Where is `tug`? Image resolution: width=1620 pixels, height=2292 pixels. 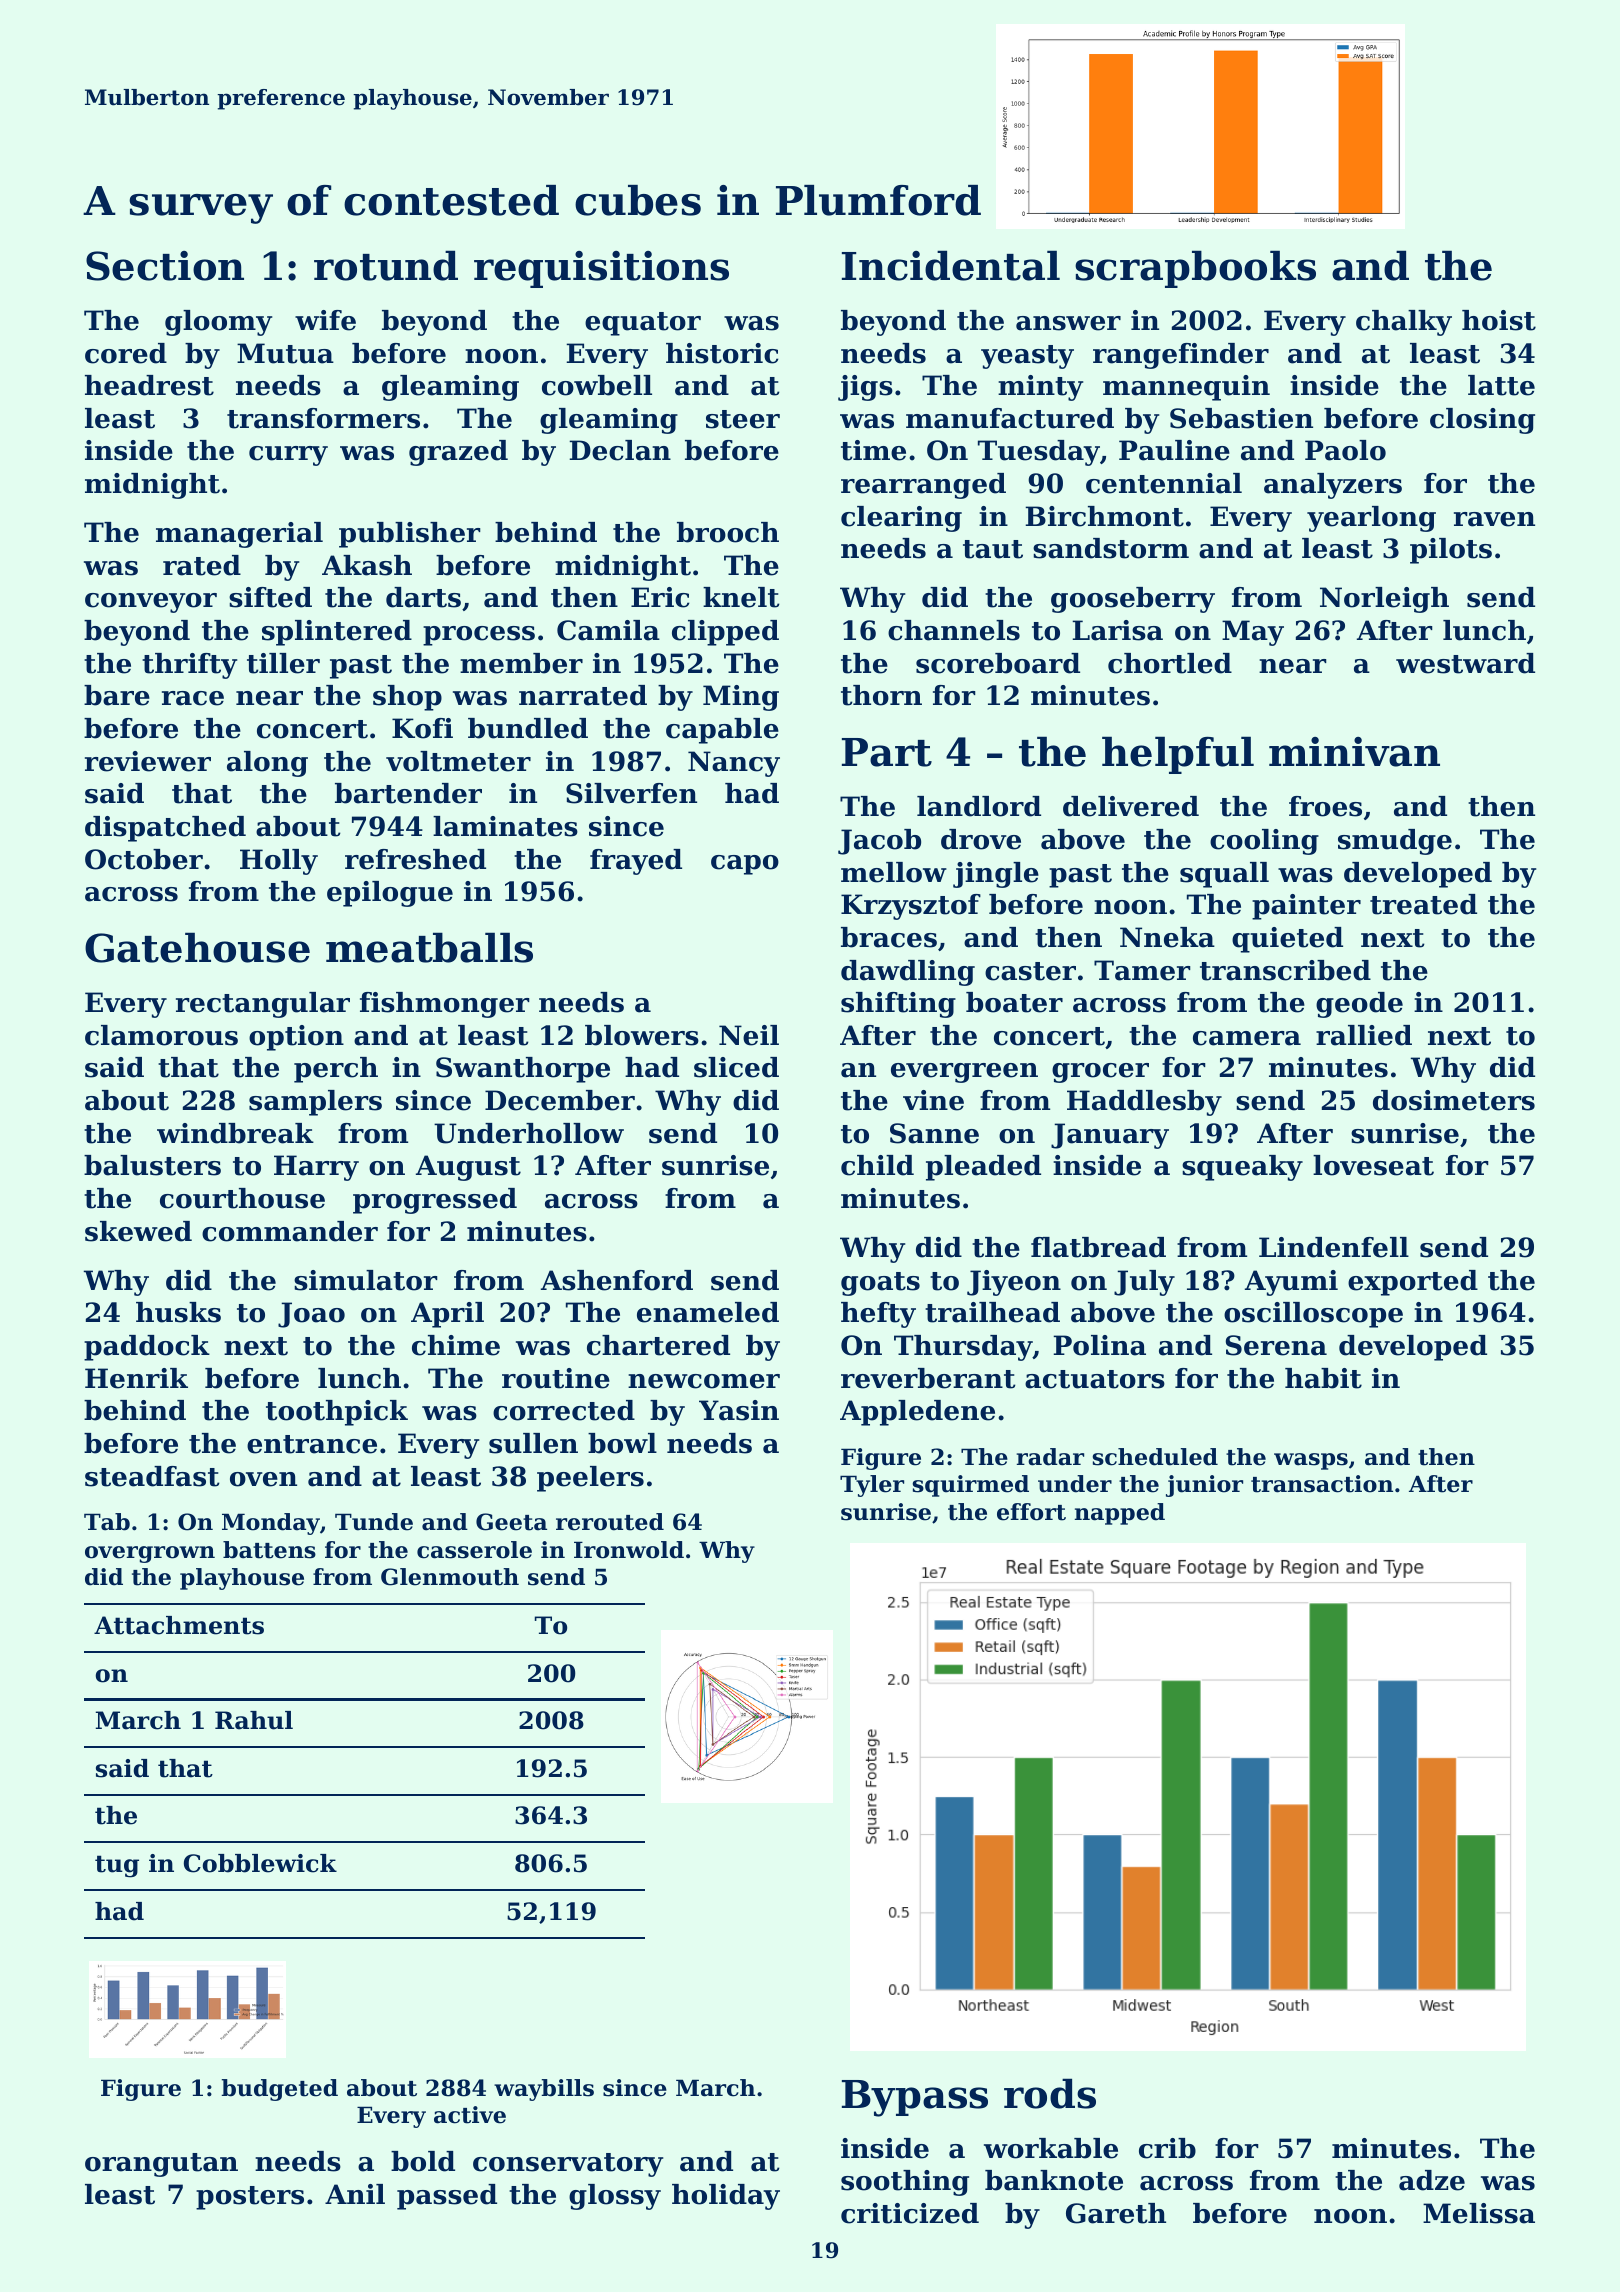 tug is located at coordinates (117, 1866).
